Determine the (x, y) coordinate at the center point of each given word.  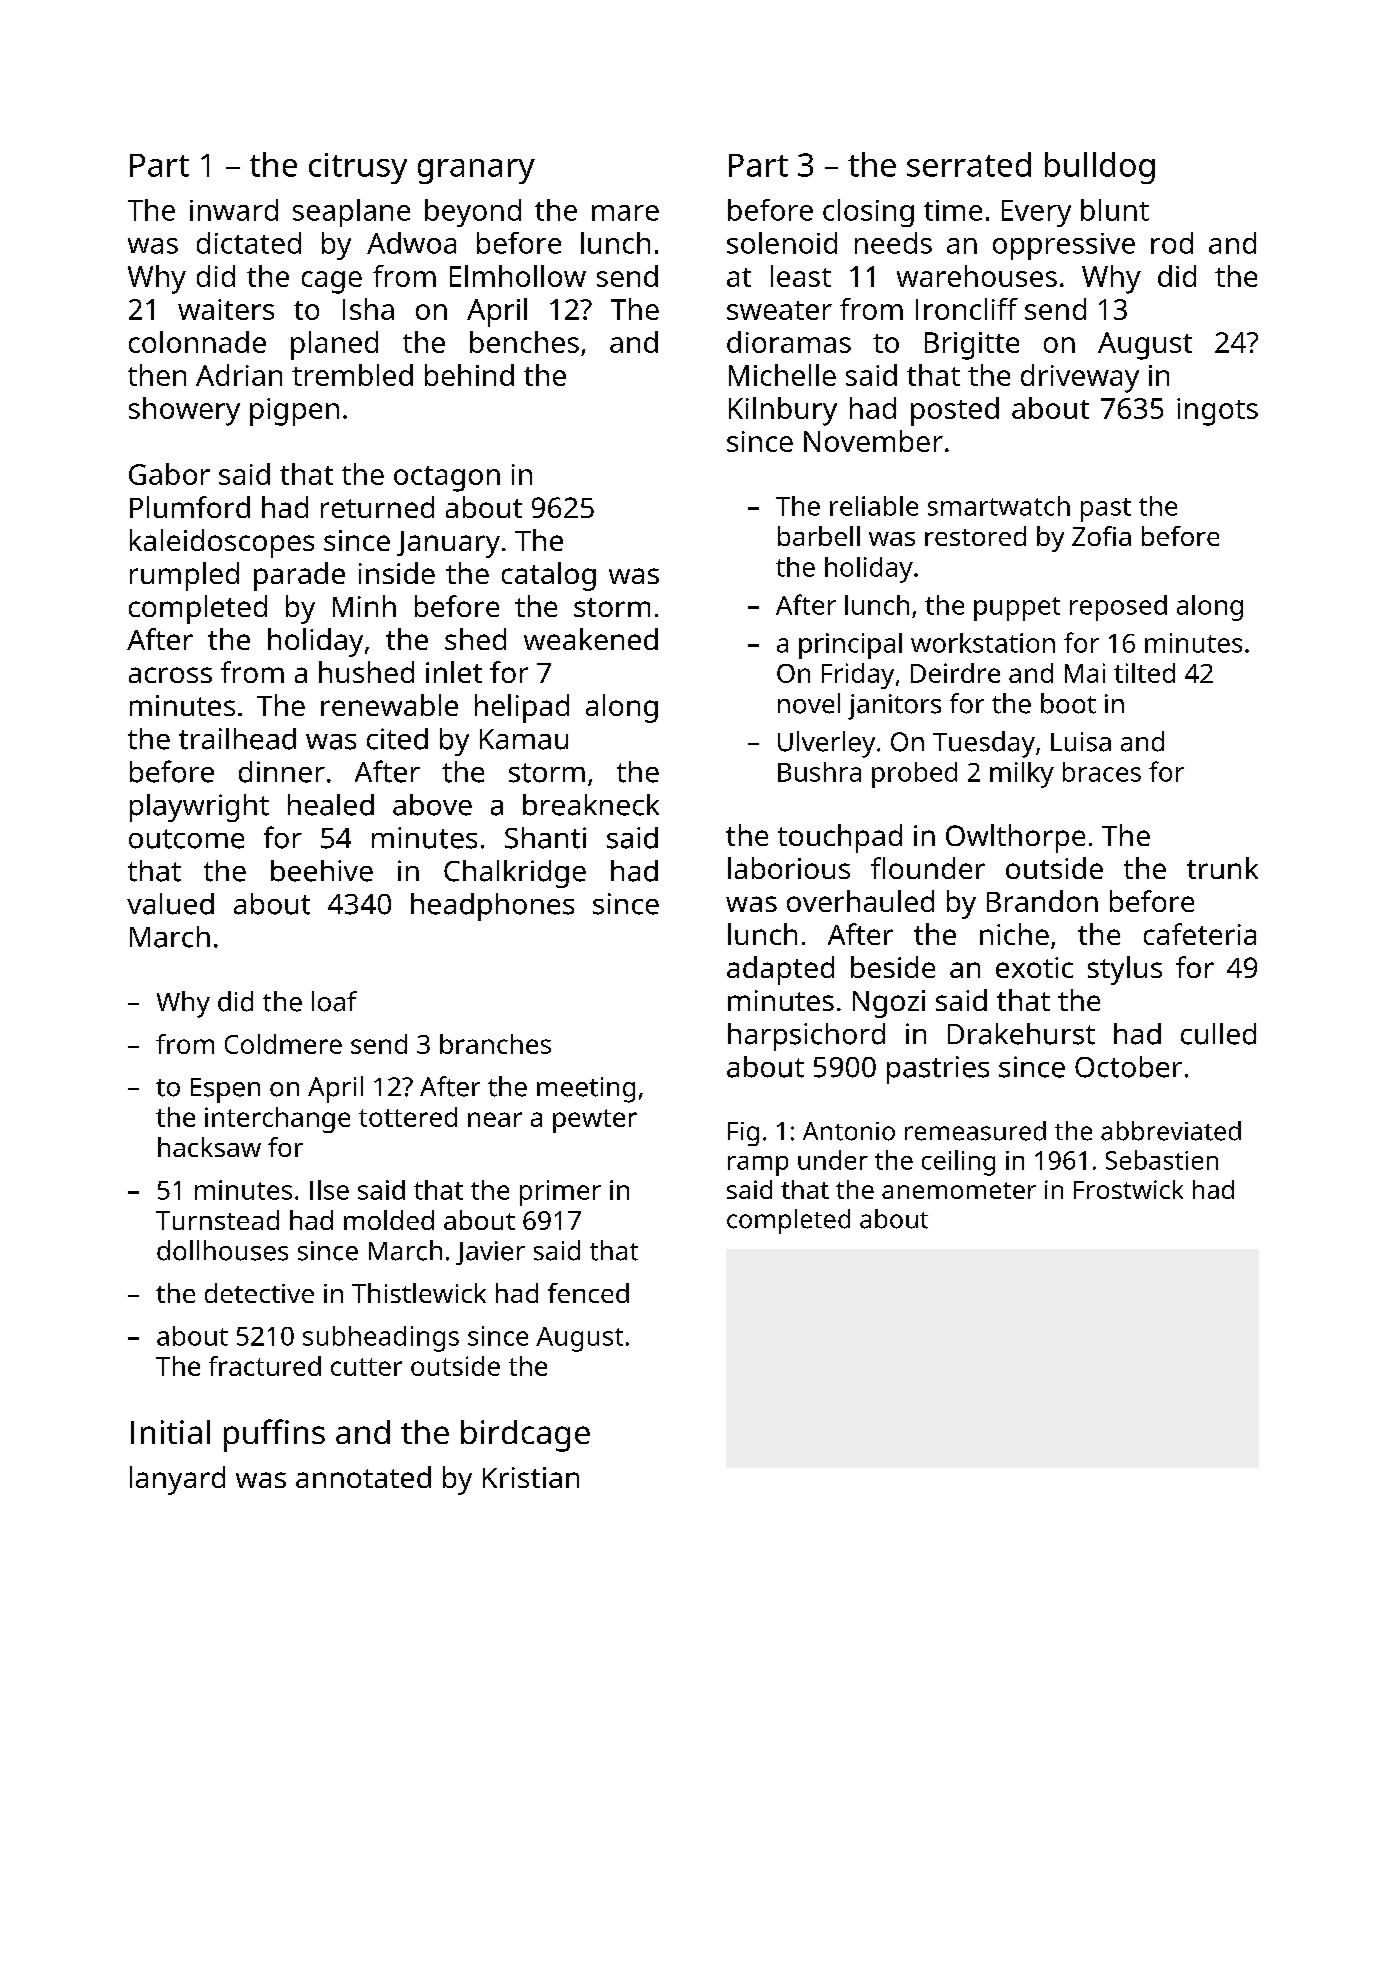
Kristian (531, 1477)
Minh (364, 606)
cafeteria (1200, 934)
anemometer (959, 1190)
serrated (969, 164)
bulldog (1100, 168)
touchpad (840, 838)
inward (234, 210)
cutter (366, 1367)
